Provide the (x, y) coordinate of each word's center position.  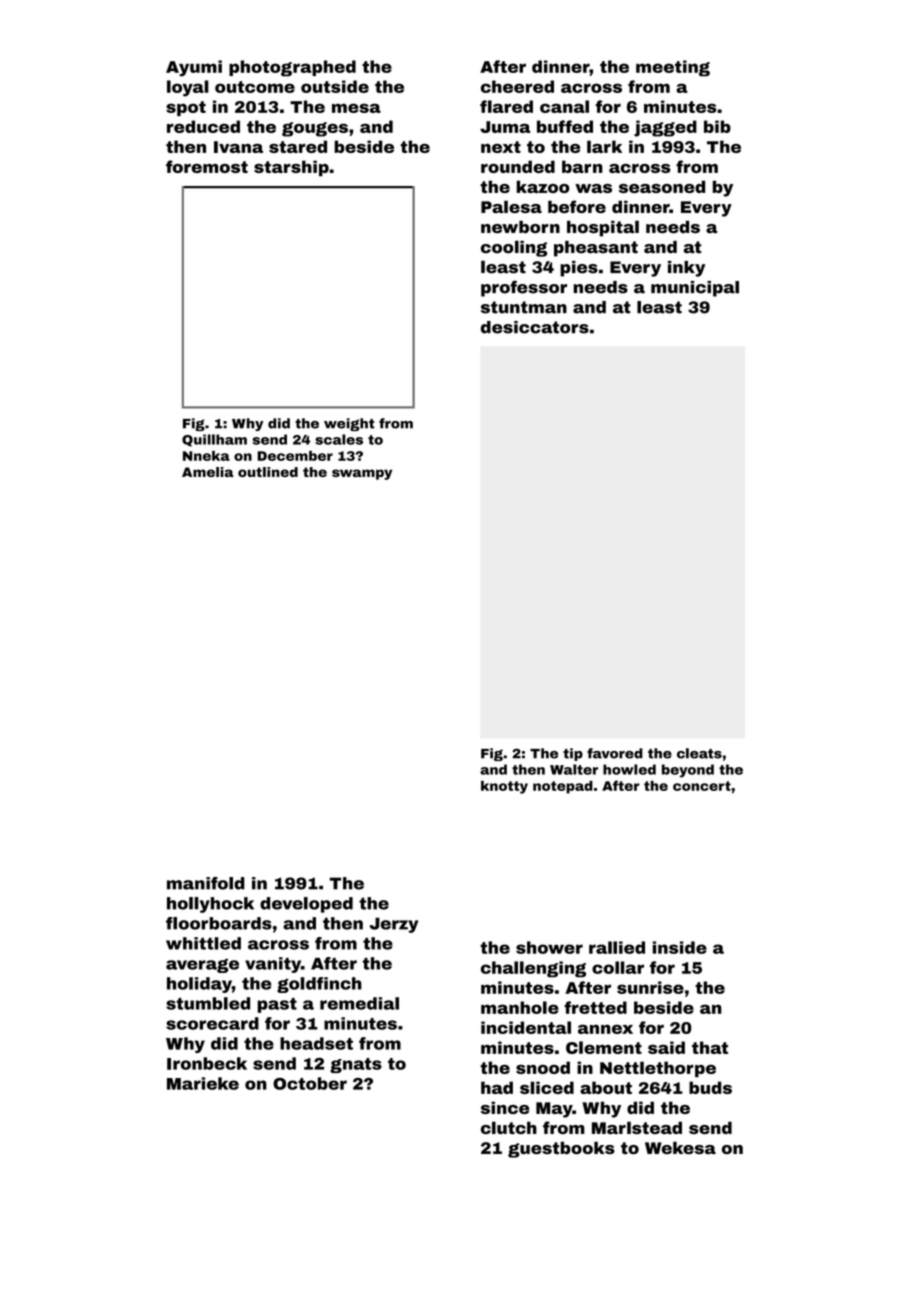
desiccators (535, 327)
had (497, 1087)
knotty (504, 787)
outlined (268, 472)
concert (702, 786)
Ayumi (194, 68)
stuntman (524, 307)
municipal (695, 289)
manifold (206, 883)
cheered (517, 86)
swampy (362, 474)
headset (316, 1043)
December (295, 456)
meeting (673, 68)
